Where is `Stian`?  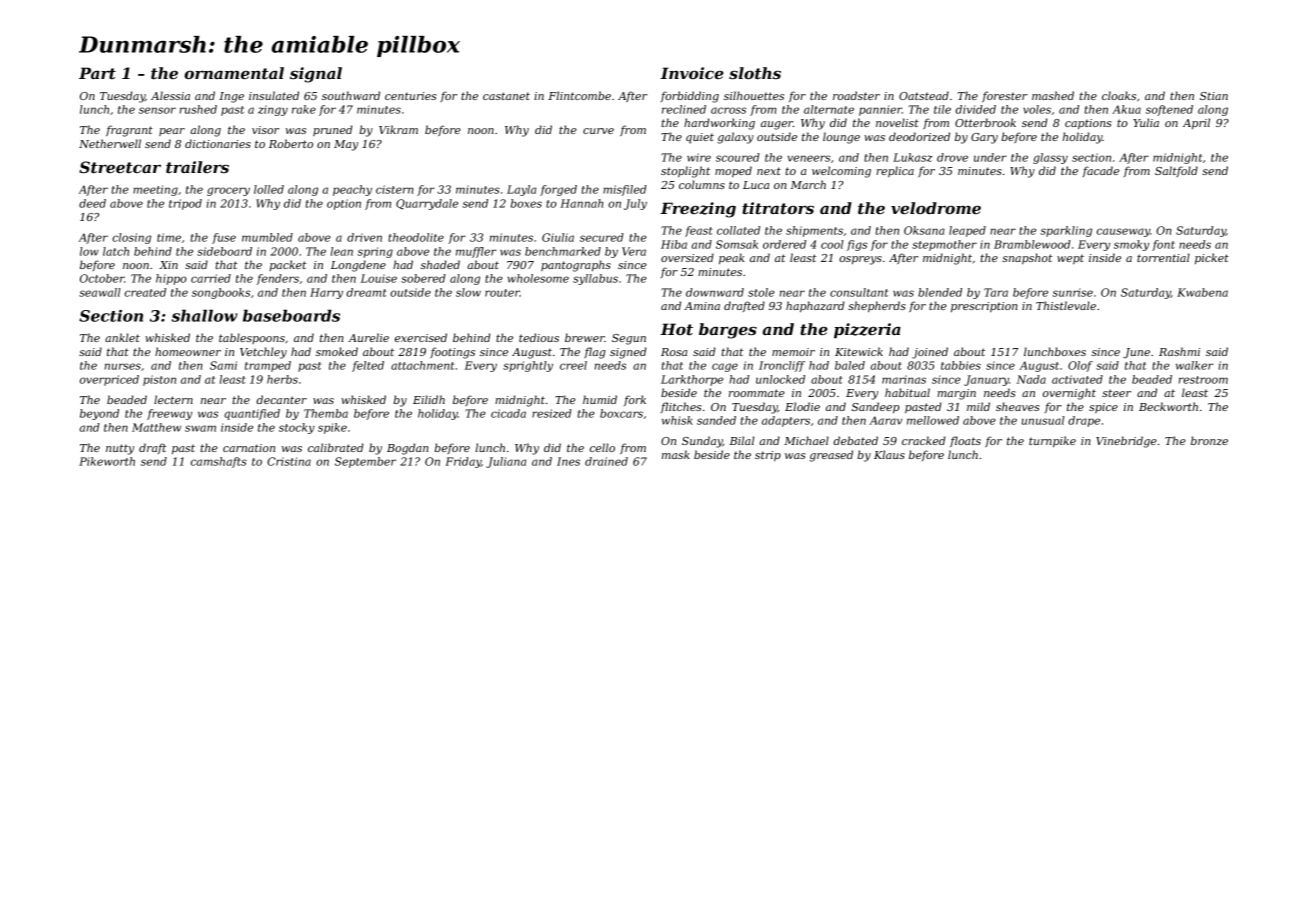
Stian is located at coordinates (1214, 96).
